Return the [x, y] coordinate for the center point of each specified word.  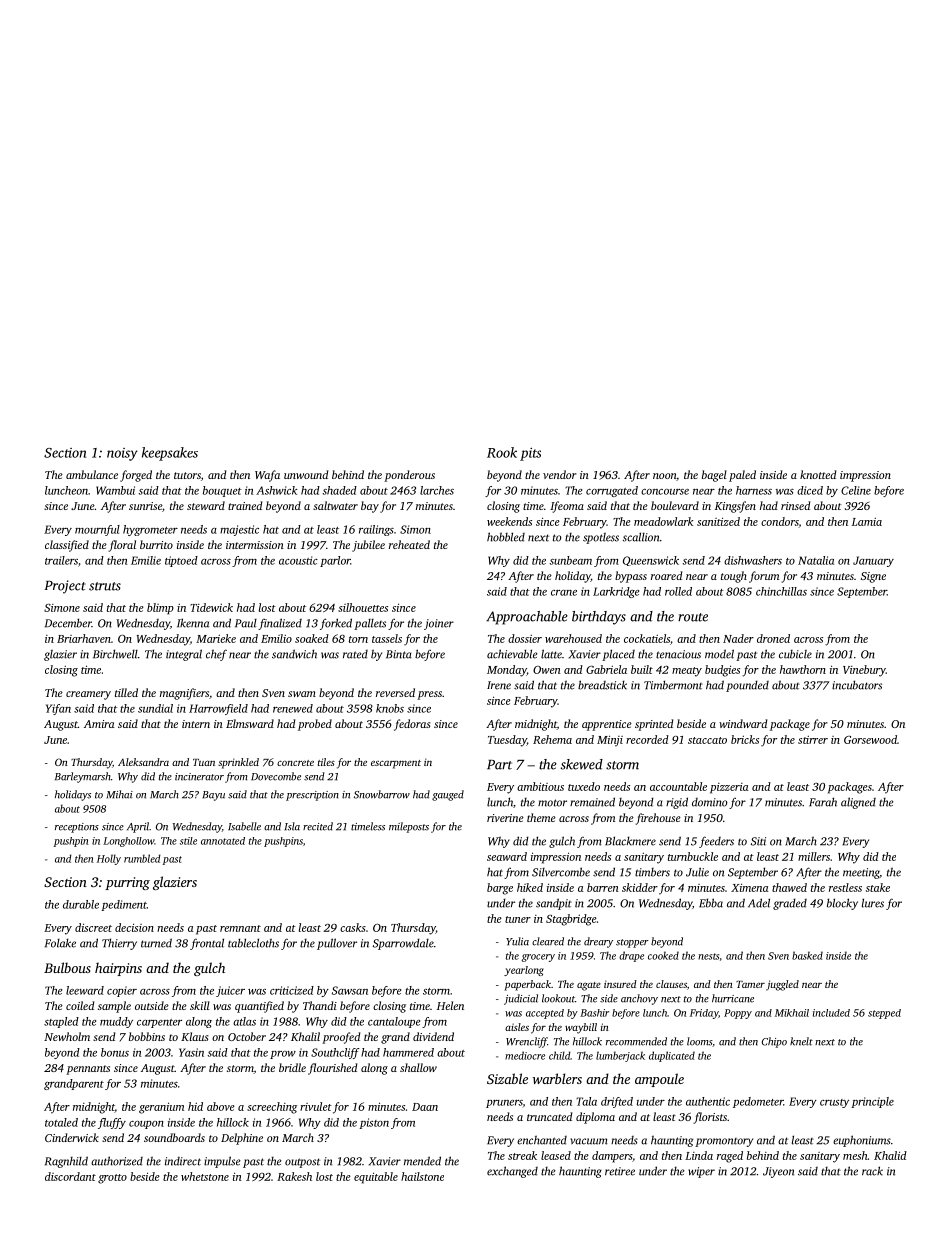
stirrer [813, 740]
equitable [376, 1178]
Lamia [867, 522]
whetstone [205, 1176]
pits [530, 454]
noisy [122, 454]
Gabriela [606, 669]
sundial [155, 708]
